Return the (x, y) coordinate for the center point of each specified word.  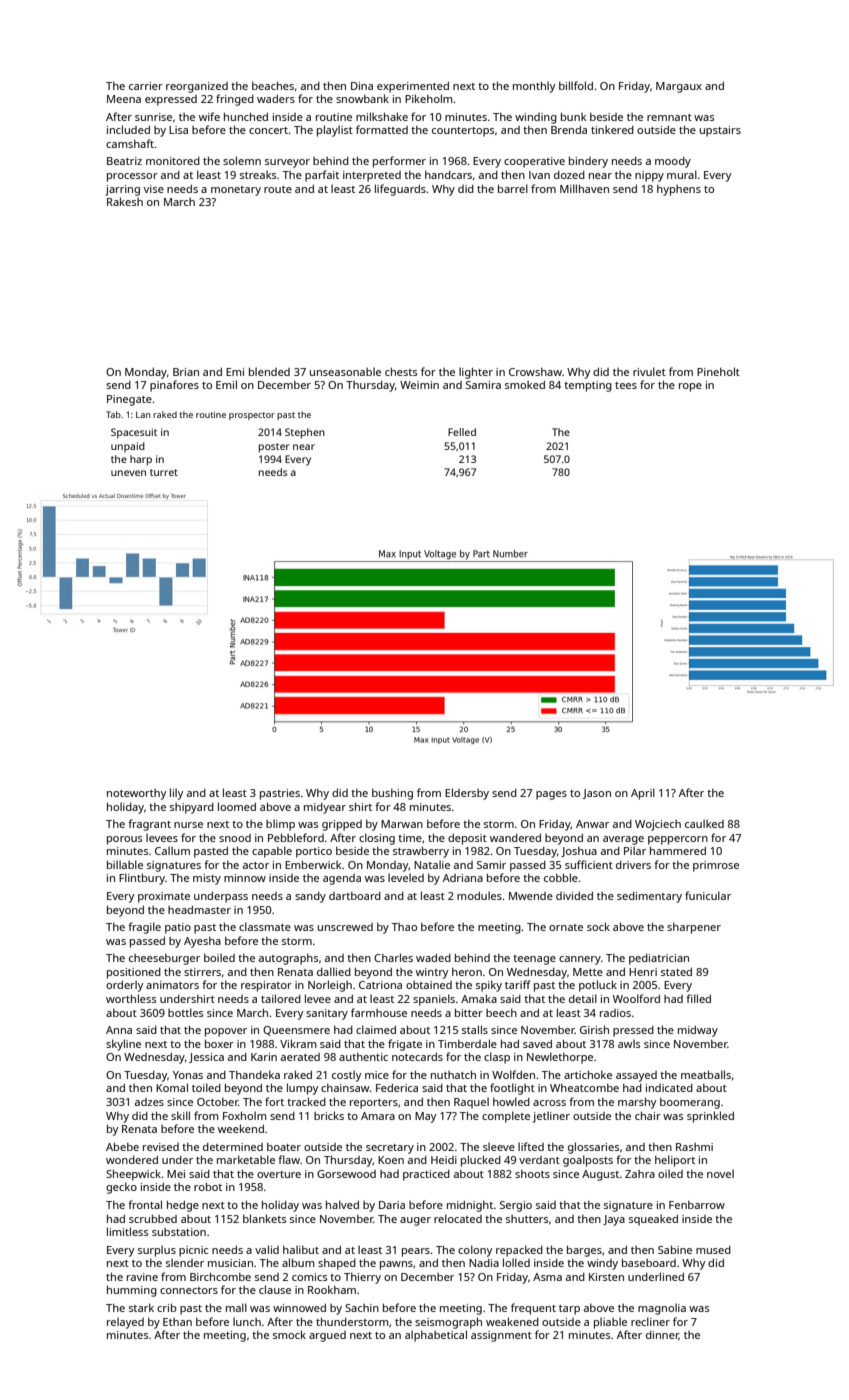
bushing (392, 794)
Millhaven (584, 188)
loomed (237, 806)
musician (230, 1263)
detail (583, 998)
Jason (597, 794)
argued (327, 1336)
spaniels (434, 1000)
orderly (124, 986)
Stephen (305, 433)
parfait (322, 176)
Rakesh (125, 201)
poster (274, 448)
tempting (588, 386)
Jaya (614, 1220)
